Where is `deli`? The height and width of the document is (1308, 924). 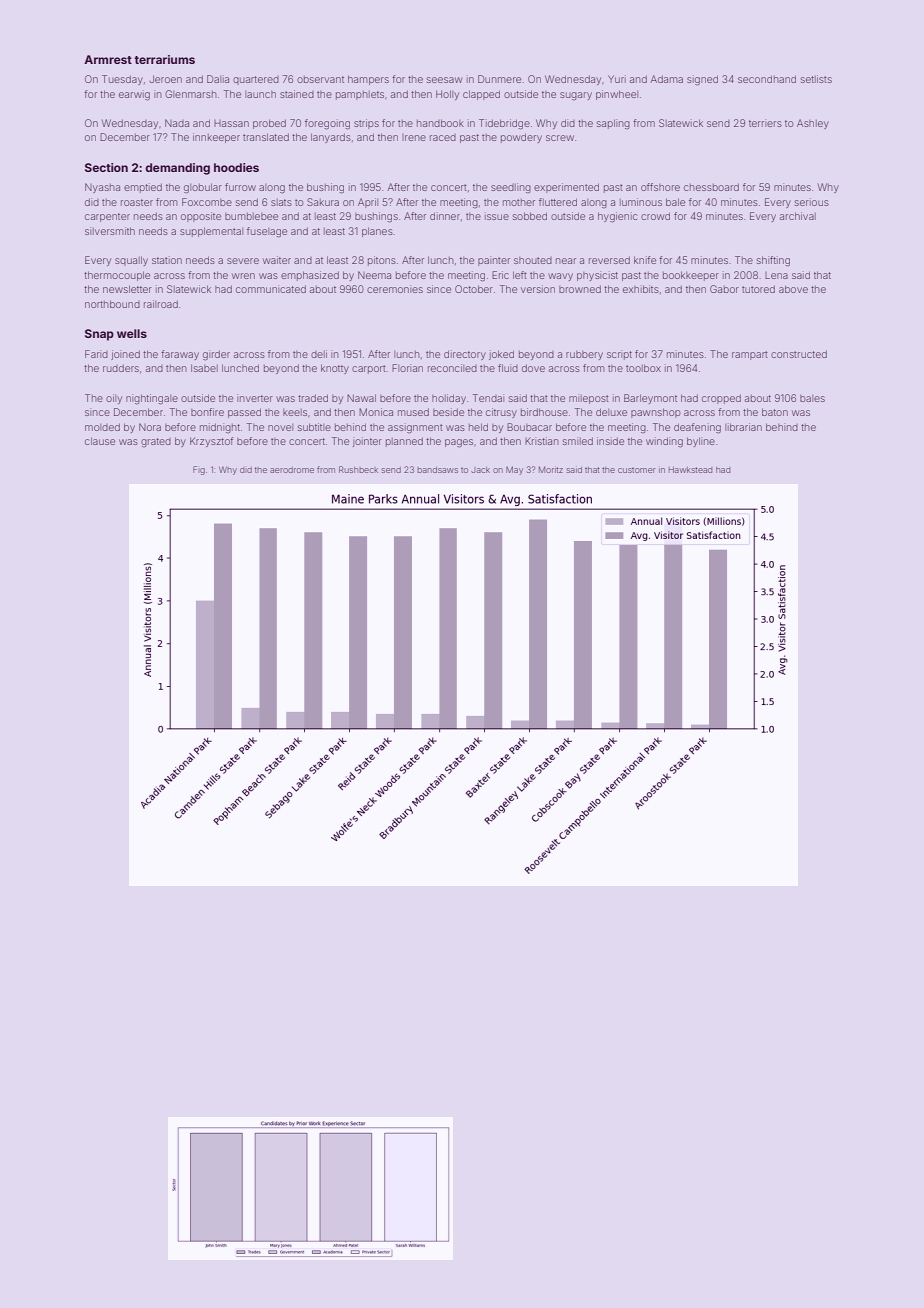
deli is located at coordinates (319, 354).
